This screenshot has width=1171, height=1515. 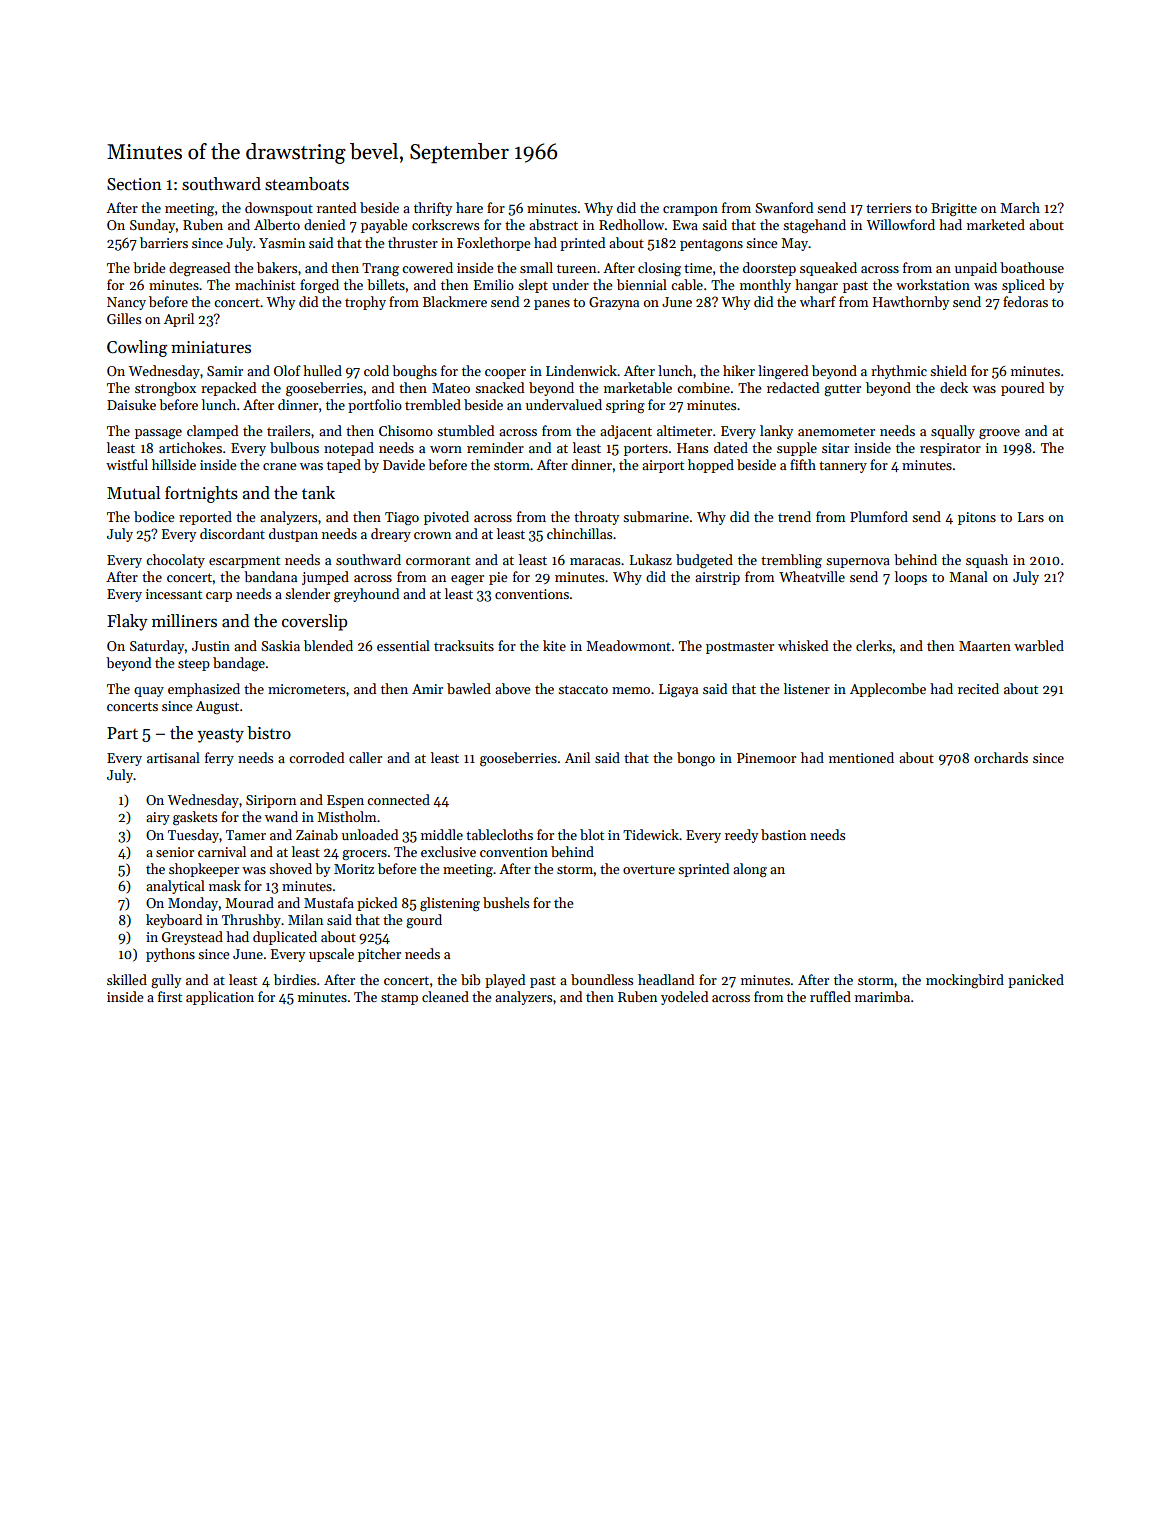 I want to click on supernova, so click(x=858, y=563).
